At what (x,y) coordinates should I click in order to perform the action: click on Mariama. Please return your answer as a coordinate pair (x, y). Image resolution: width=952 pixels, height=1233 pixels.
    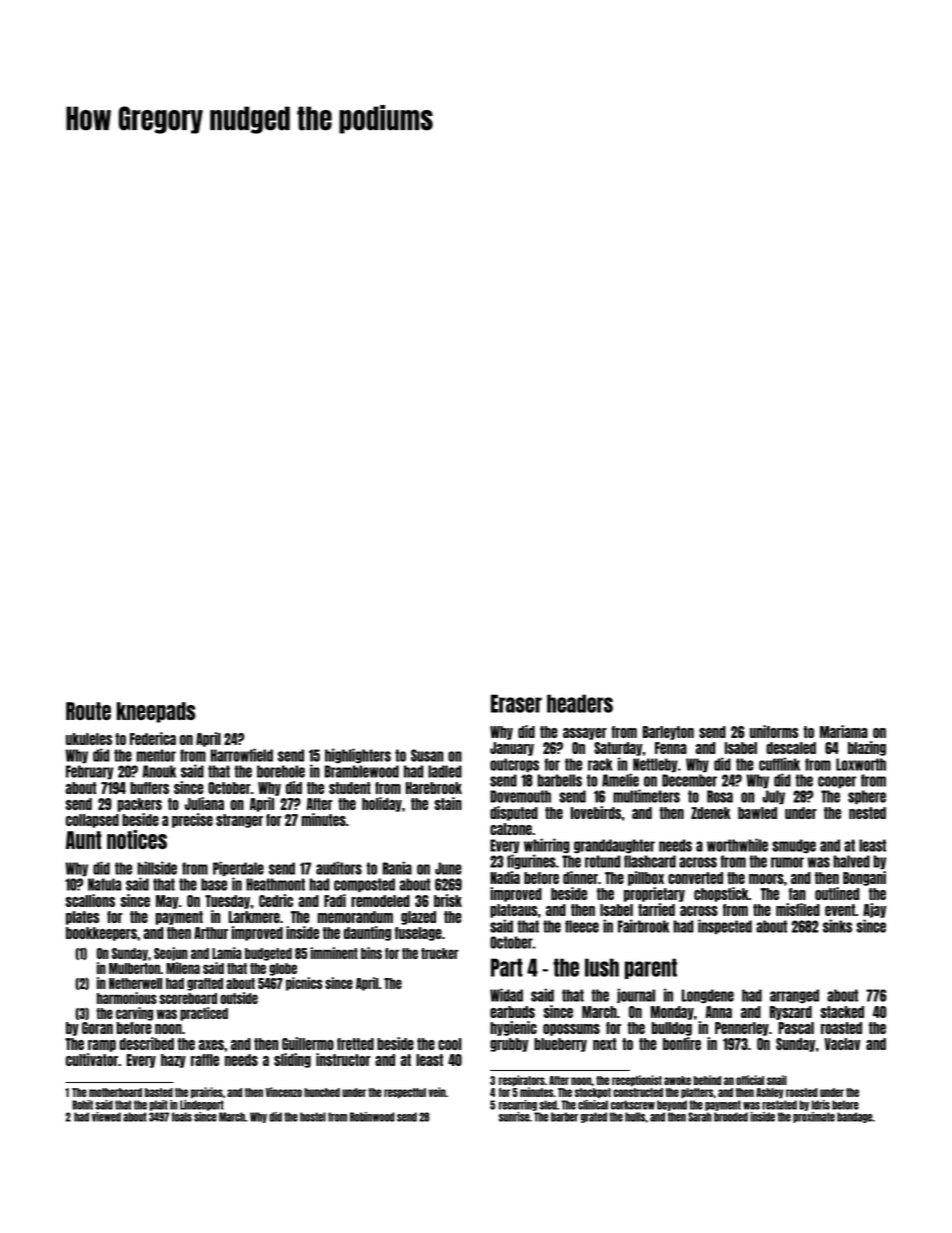
    Looking at the image, I should click on (844, 731).
